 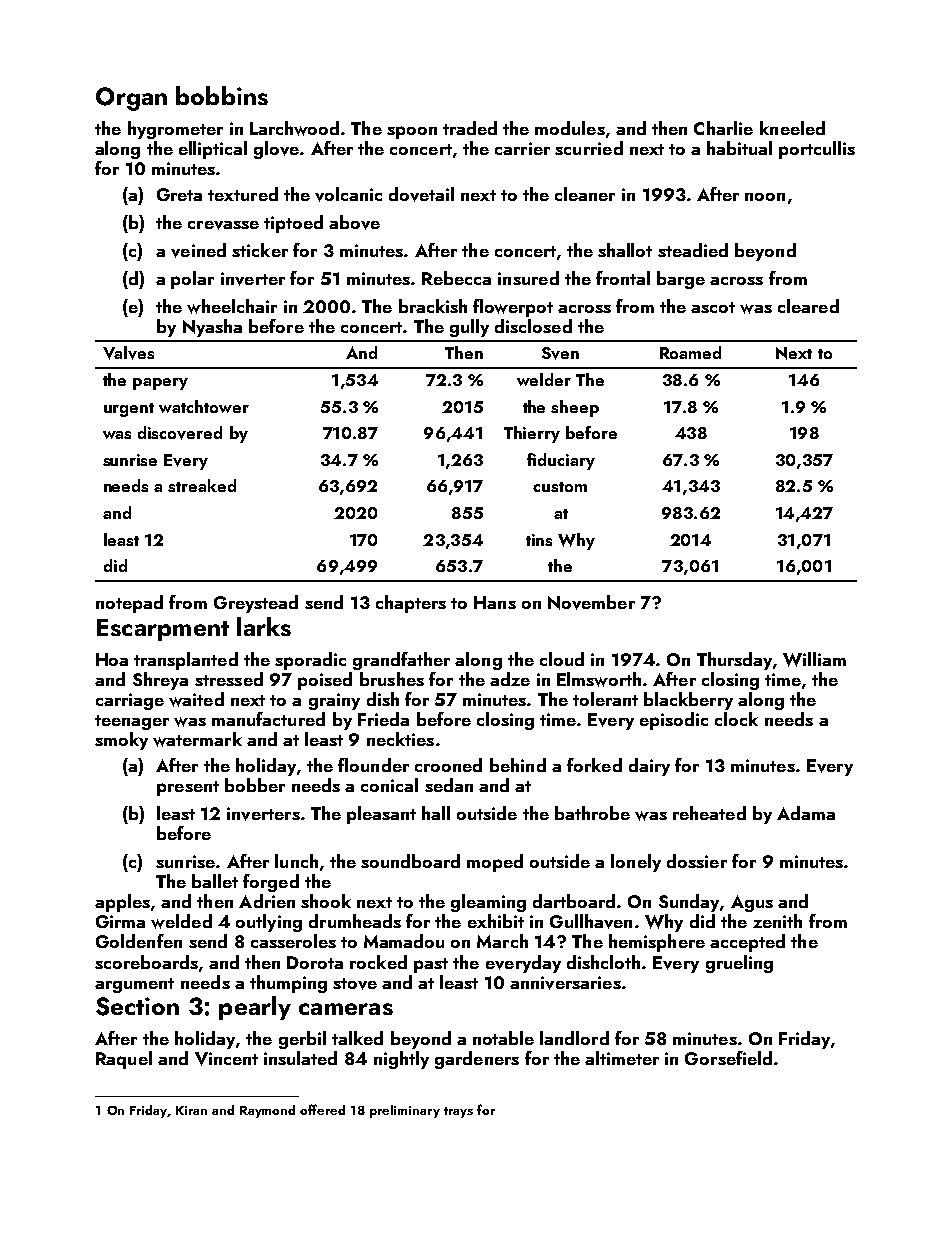 What do you see at coordinates (412, 132) in the screenshot?
I see `spoon` at bounding box center [412, 132].
